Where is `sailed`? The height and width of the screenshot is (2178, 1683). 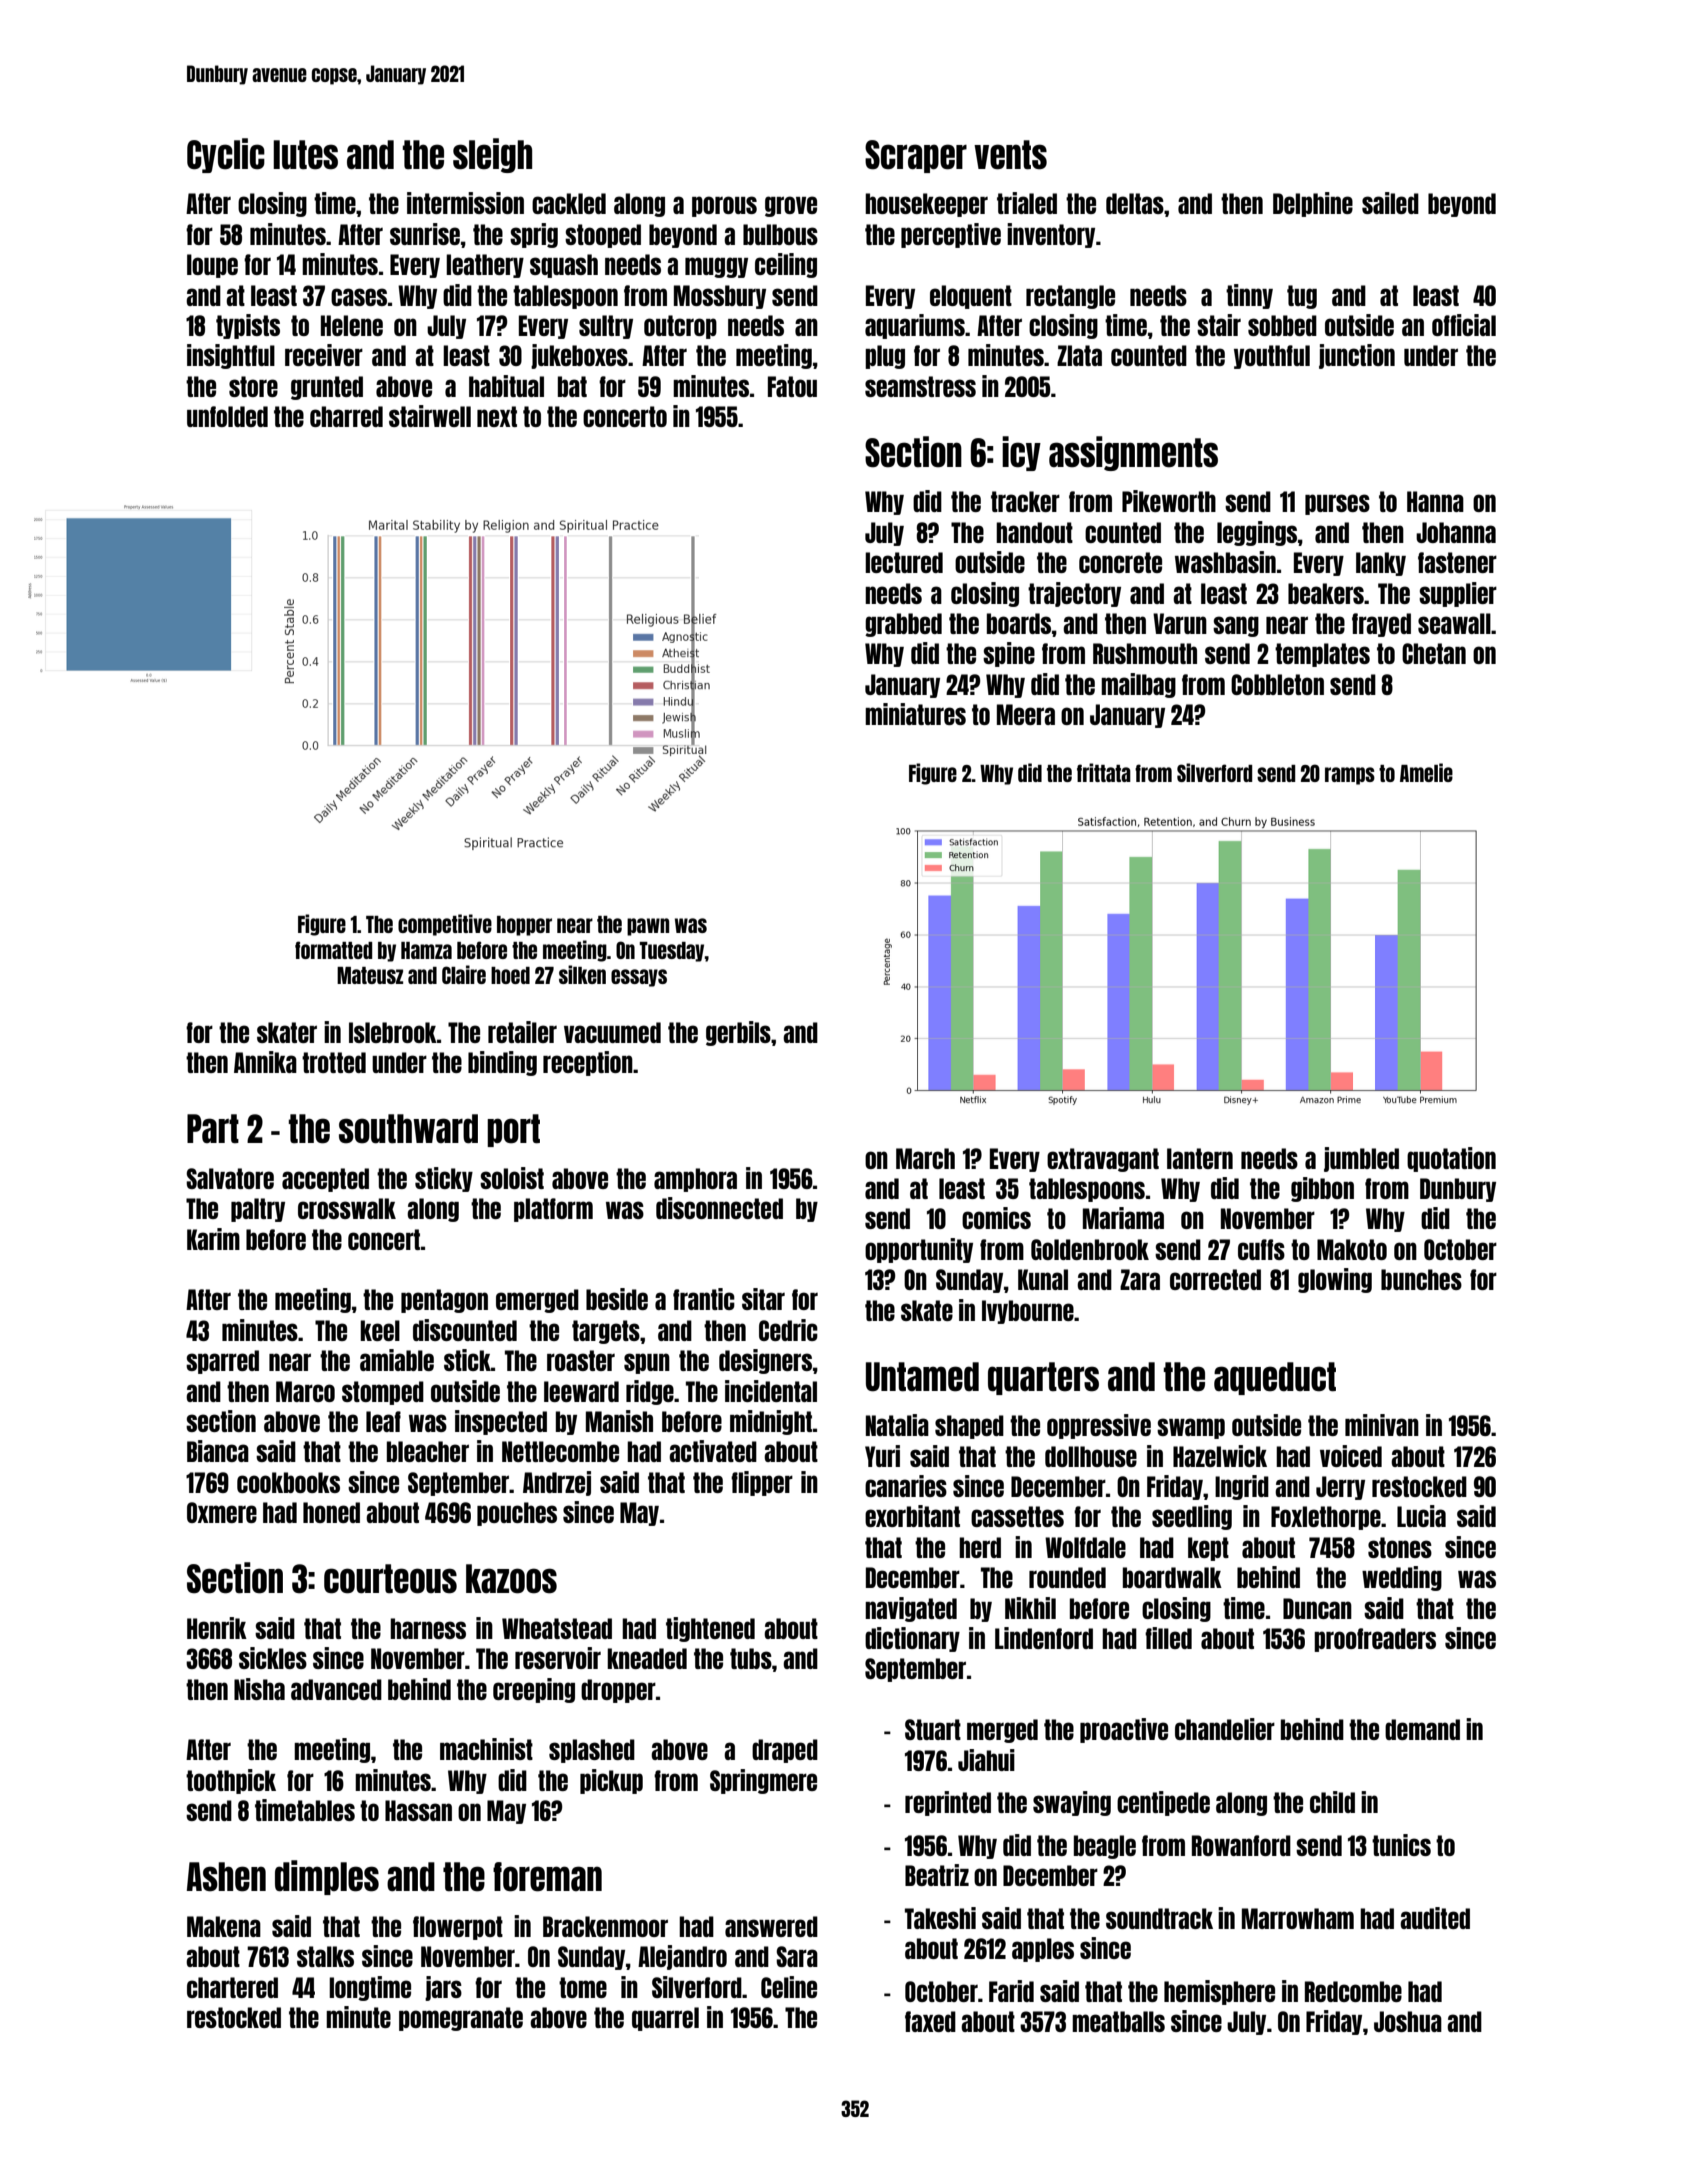 sailed is located at coordinates (1390, 203).
